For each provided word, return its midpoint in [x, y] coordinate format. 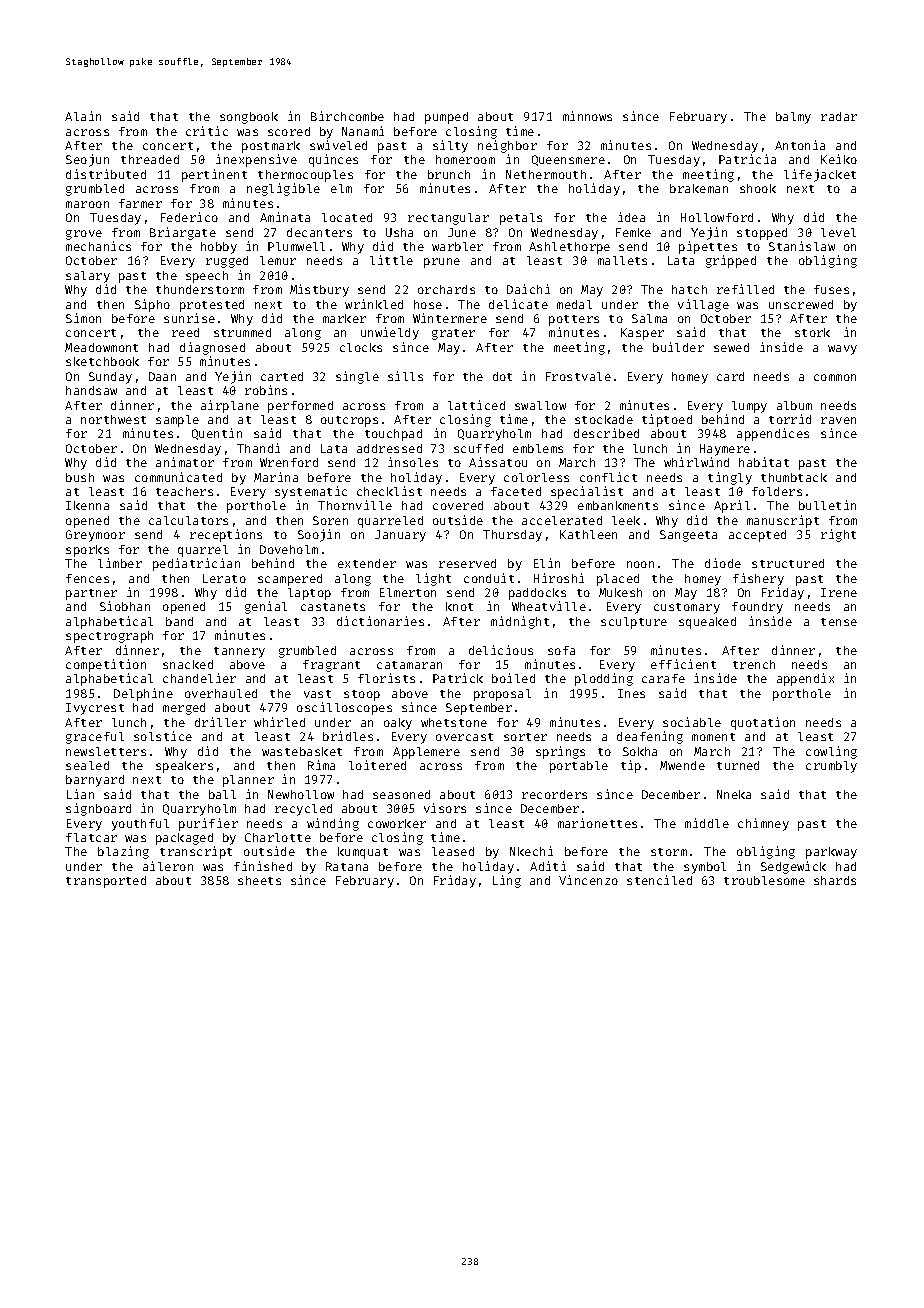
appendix [805, 679]
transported [106, 882]
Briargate [183, 233]
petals [521, 219]
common [835, 377]
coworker [397, 823]
